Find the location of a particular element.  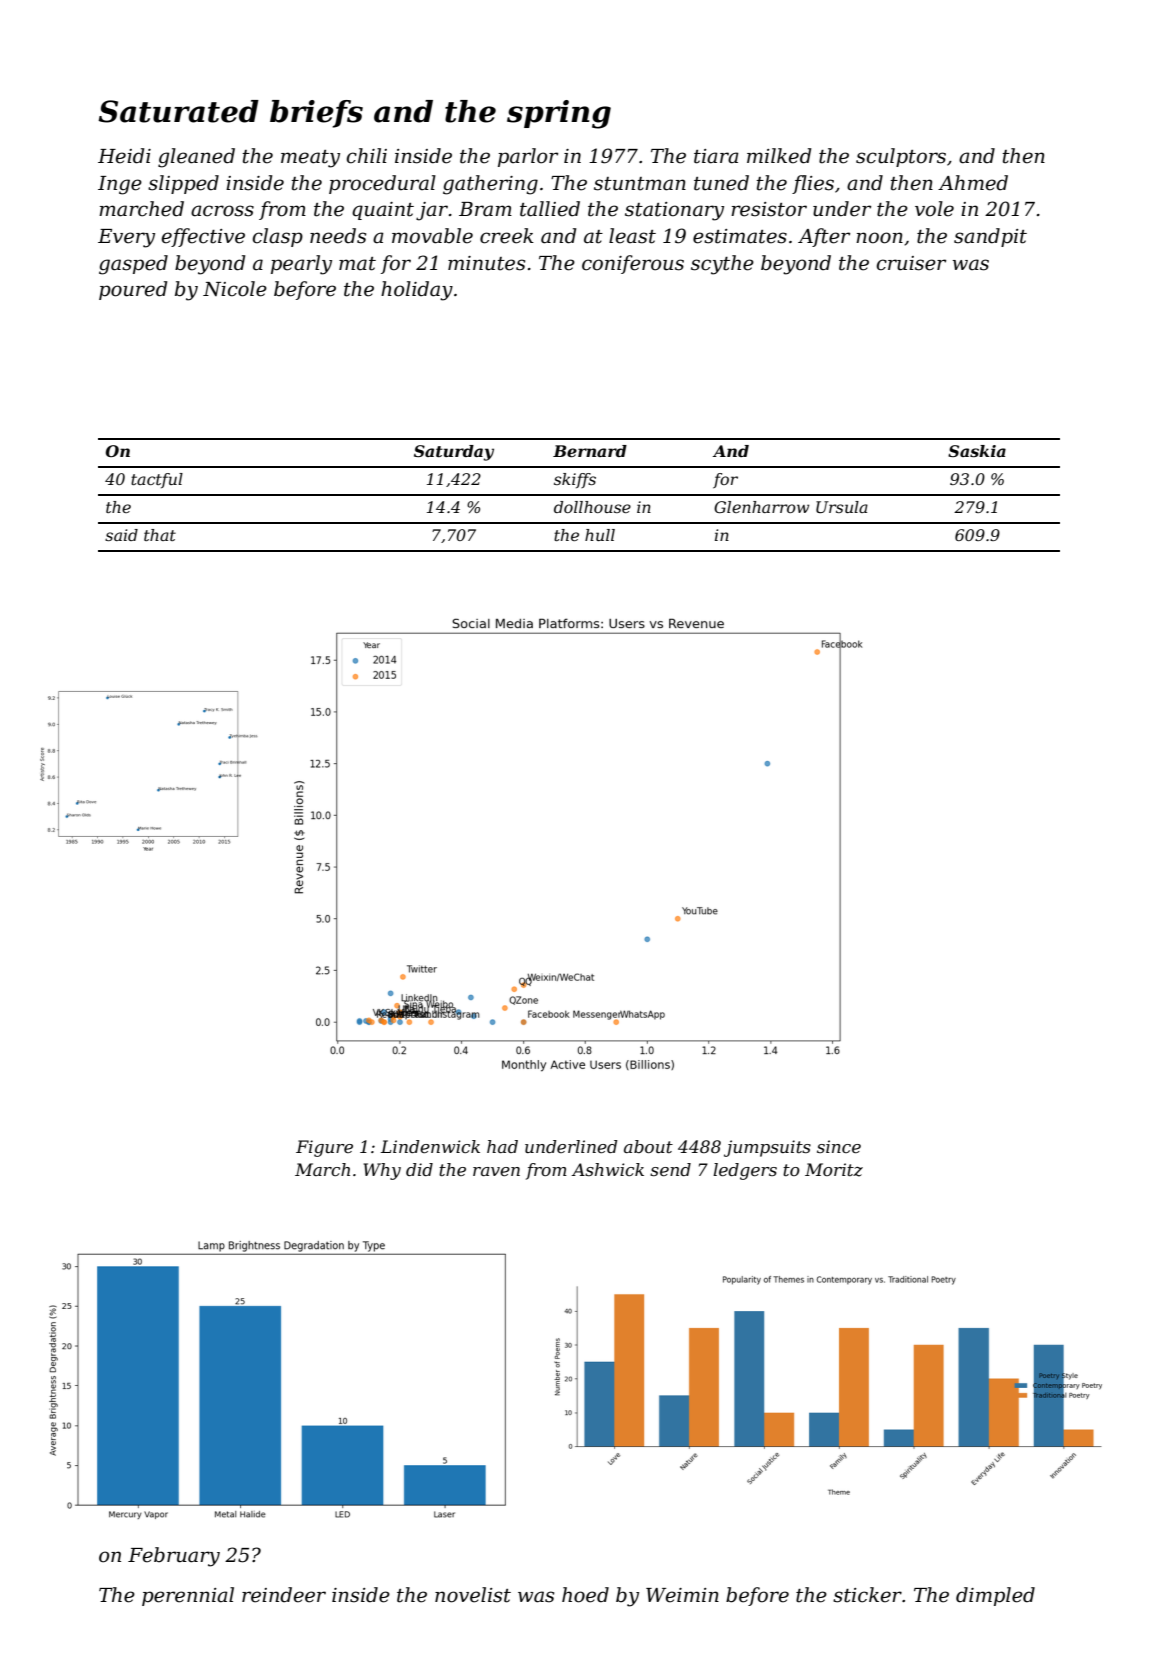

perennial is located at coordinates (188, 1596).
